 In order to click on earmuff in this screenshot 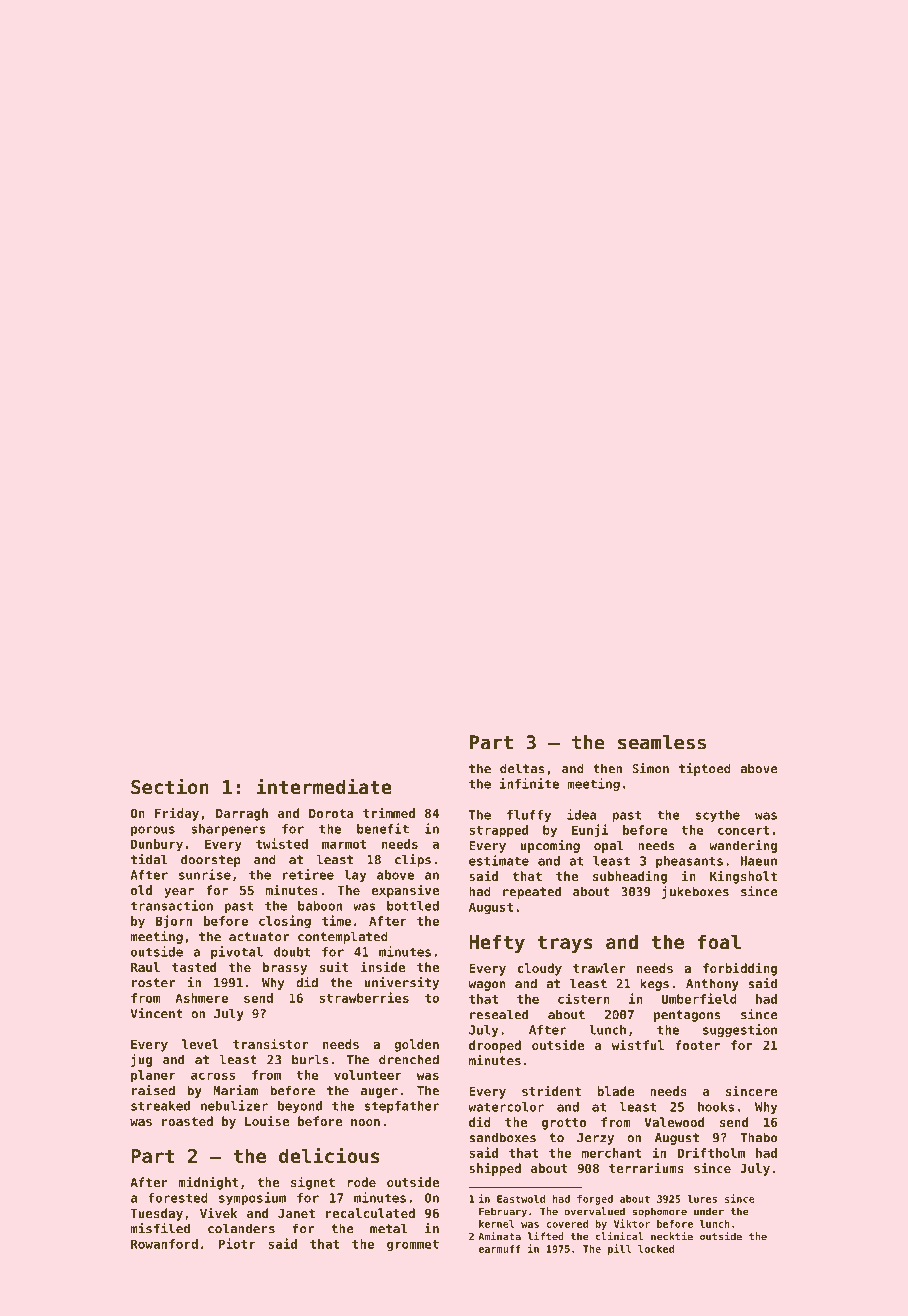, I will do `click(500, 1249)`.
